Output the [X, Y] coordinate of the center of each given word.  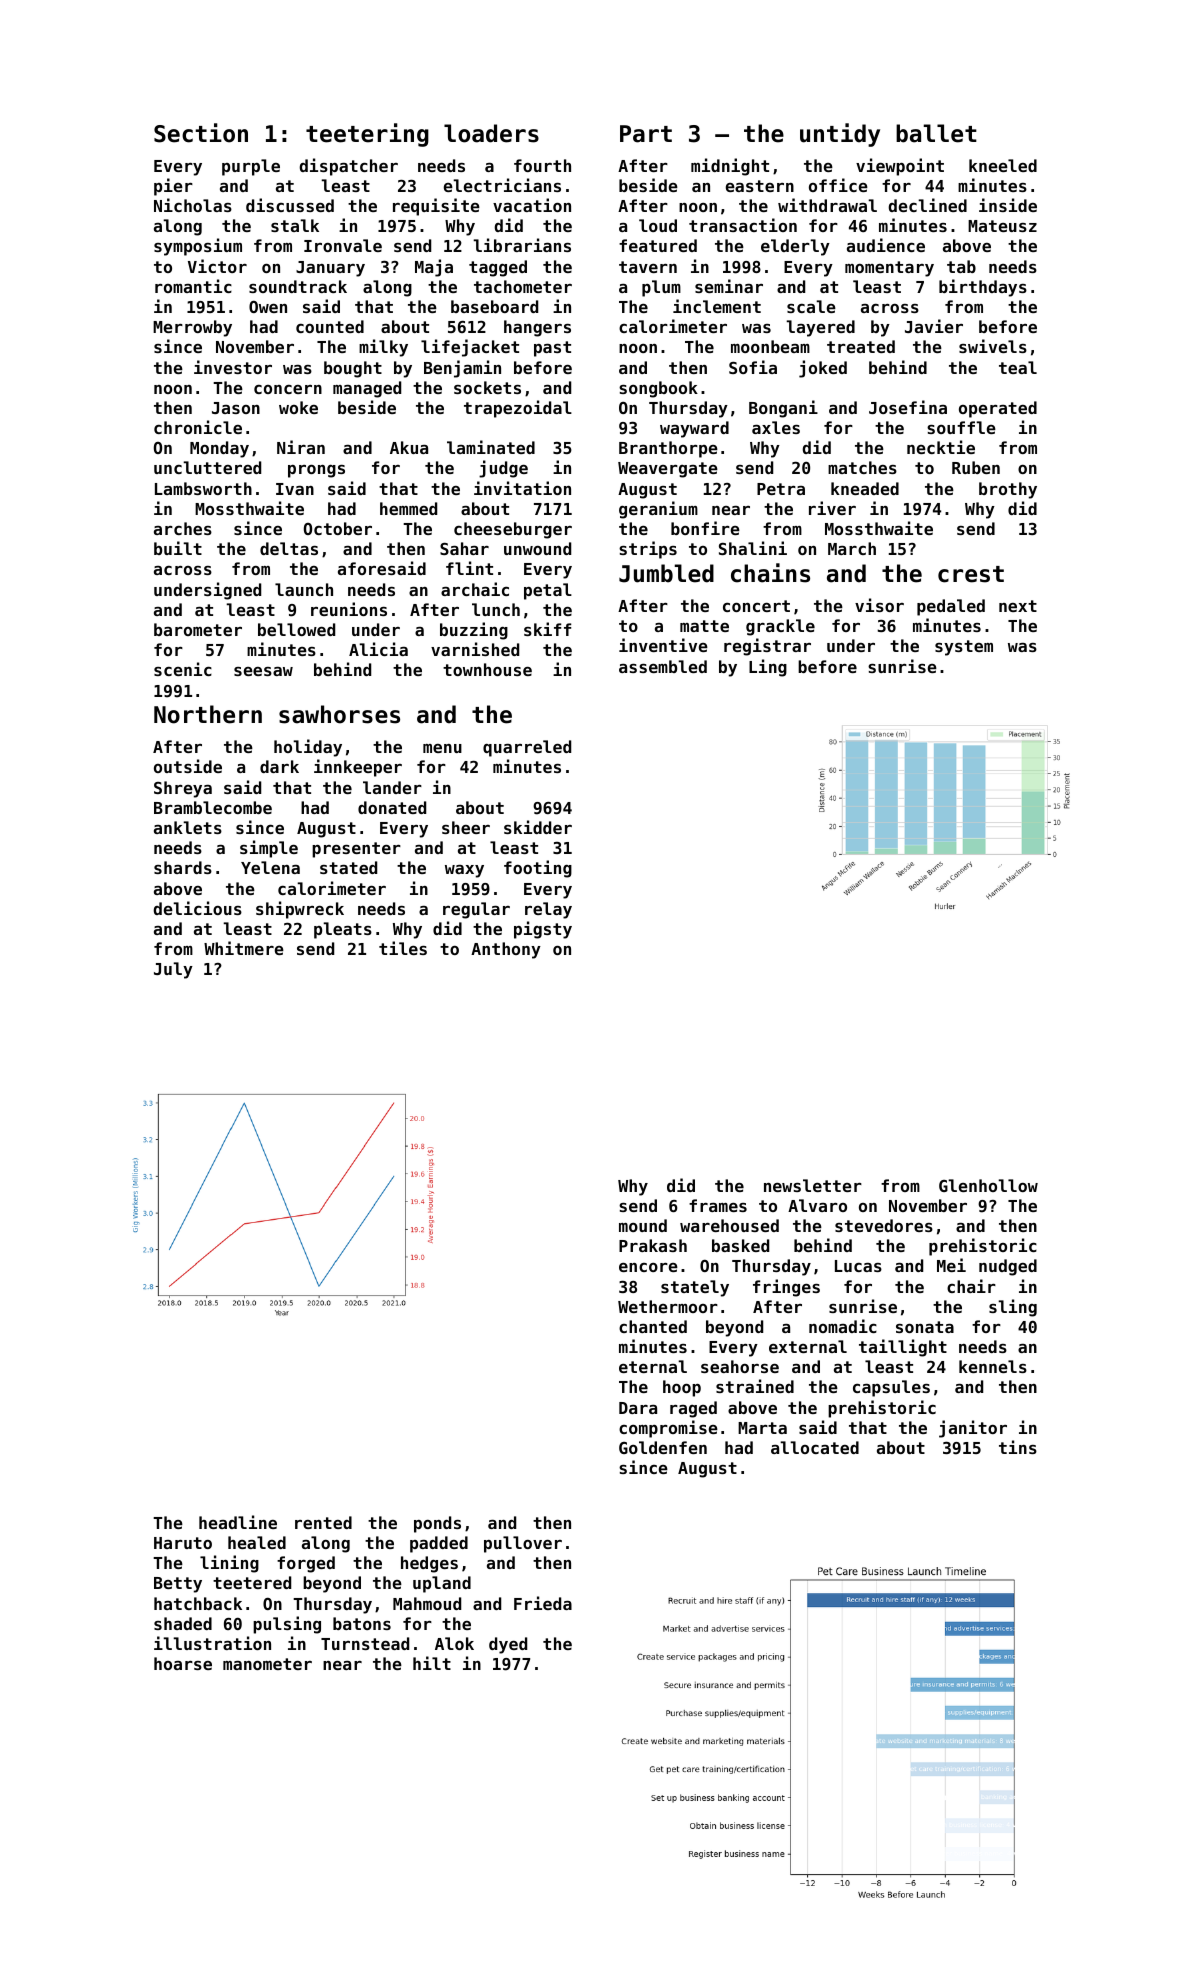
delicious [197, 908]
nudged [1008, 1267]
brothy [1008, 490]
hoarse [183, 1663]
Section [201, 133]
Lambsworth [203, 488]
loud [658, 225]
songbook [658, 389]
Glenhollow [988, 1185]
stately [695, 1288]
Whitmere [244, 948]
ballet [936, 133]
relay [548, 910]
